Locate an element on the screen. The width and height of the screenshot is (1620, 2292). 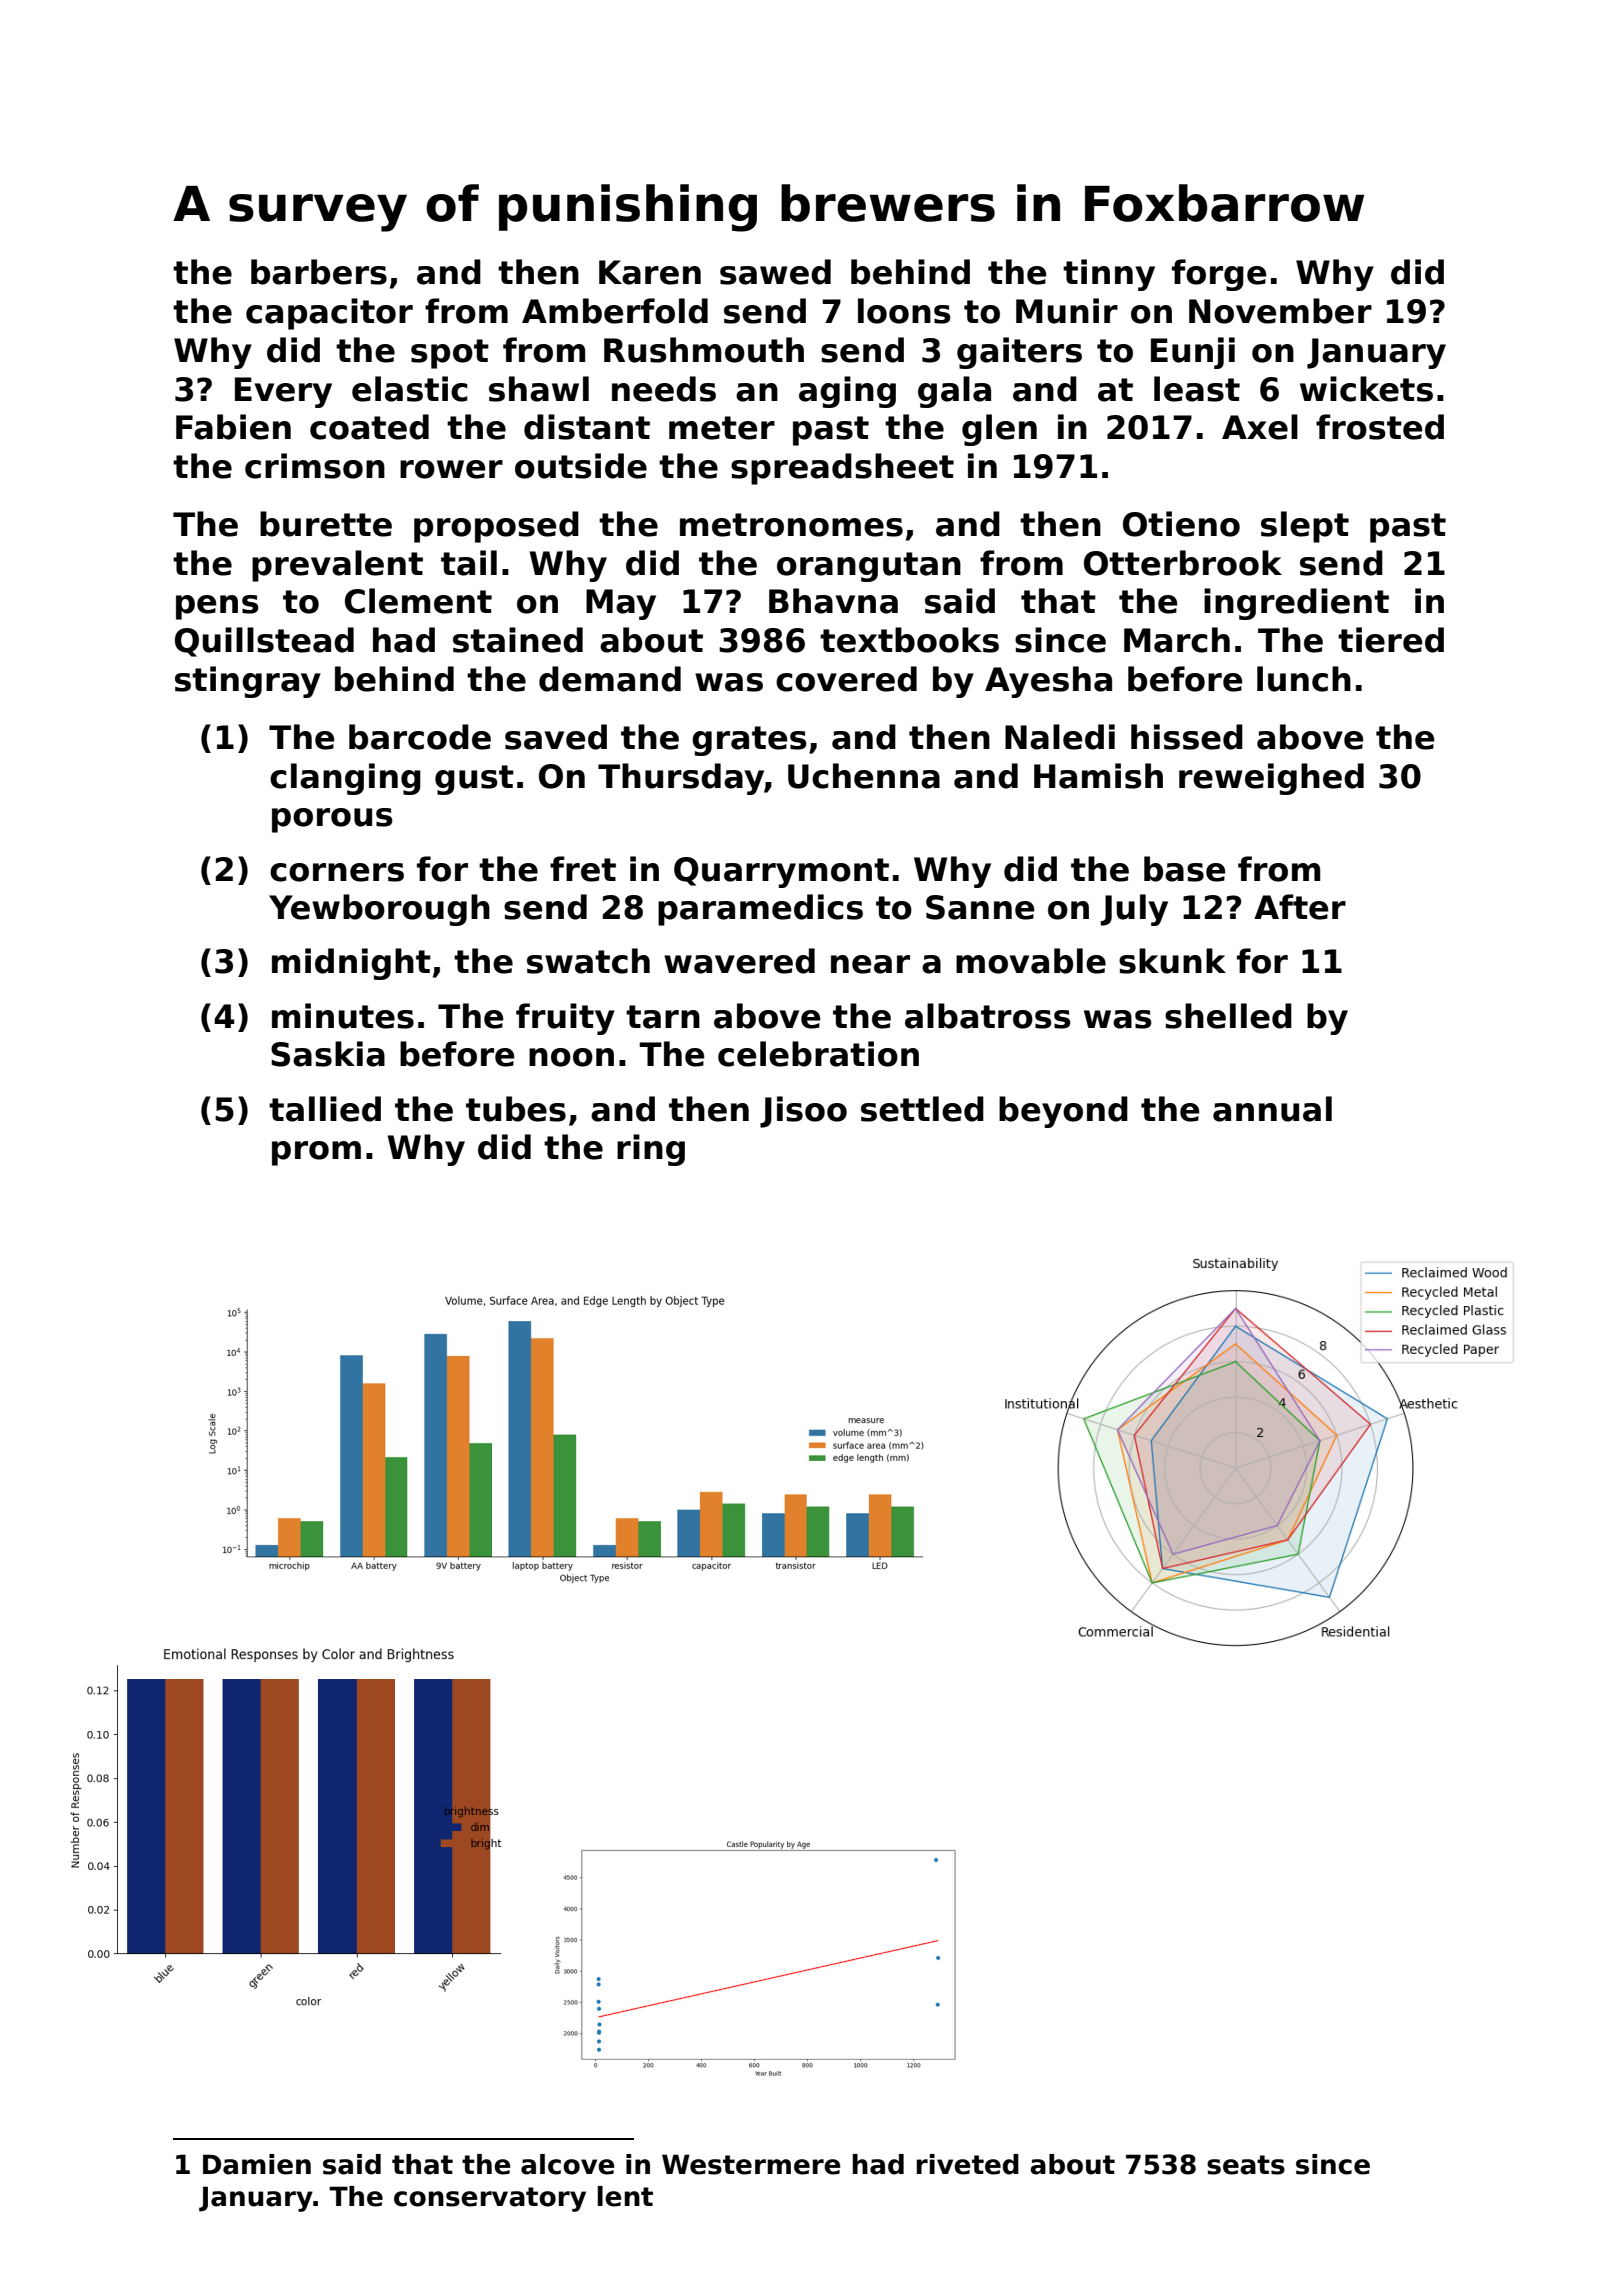
forge is located at coordinates (1219, 275).
